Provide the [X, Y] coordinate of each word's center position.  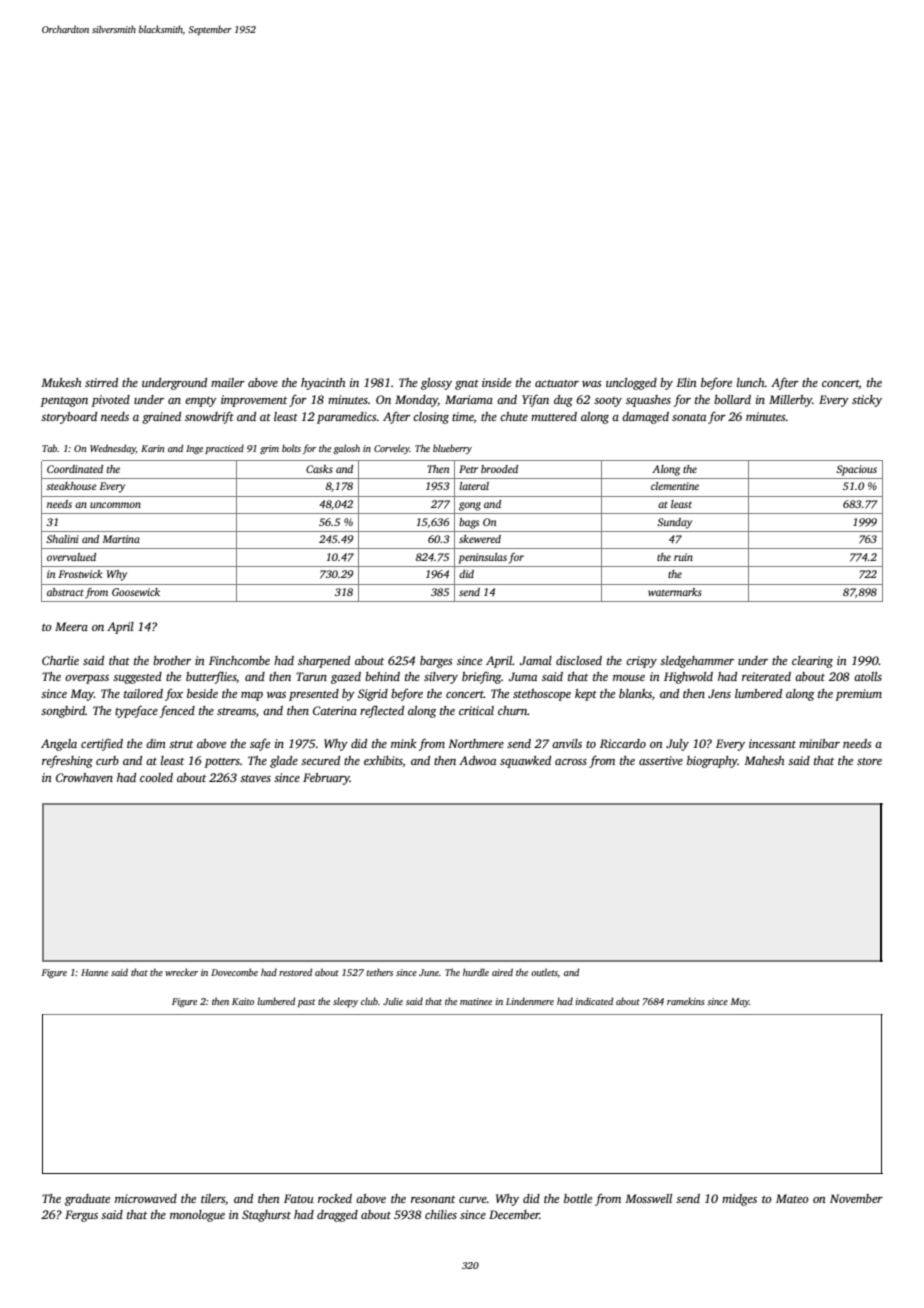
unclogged [631, 384]
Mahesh [764, 760]
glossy [436, 384]
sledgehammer [697, 662]
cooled [156, 777]
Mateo [792, 1198]
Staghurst [266, 1216]
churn [513, 710]
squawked [525, 762]
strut [181, 744]
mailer [228, 382]
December [514, 1214]
